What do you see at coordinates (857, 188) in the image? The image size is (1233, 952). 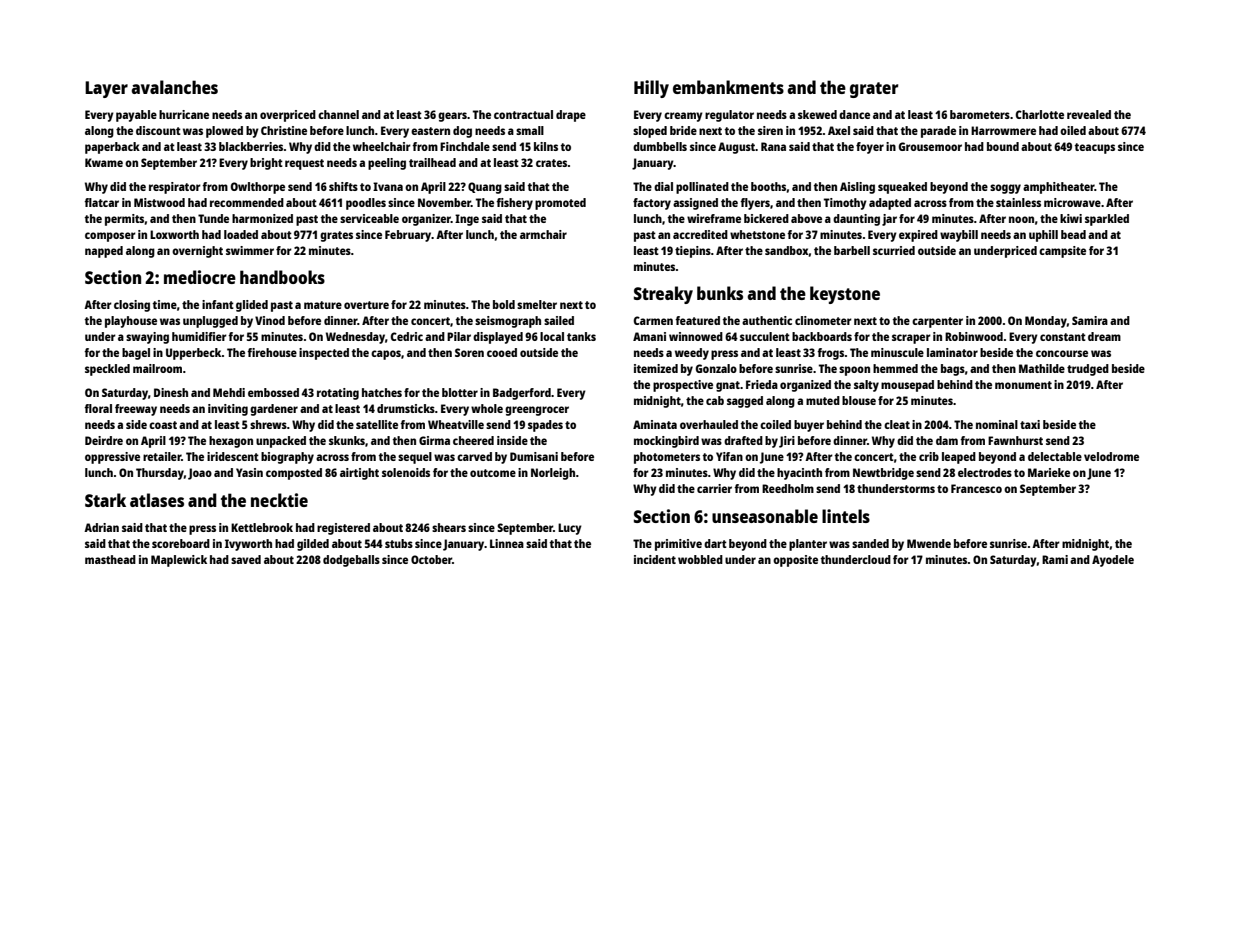 I see `Aisling` at bounding box center [857, 188].
